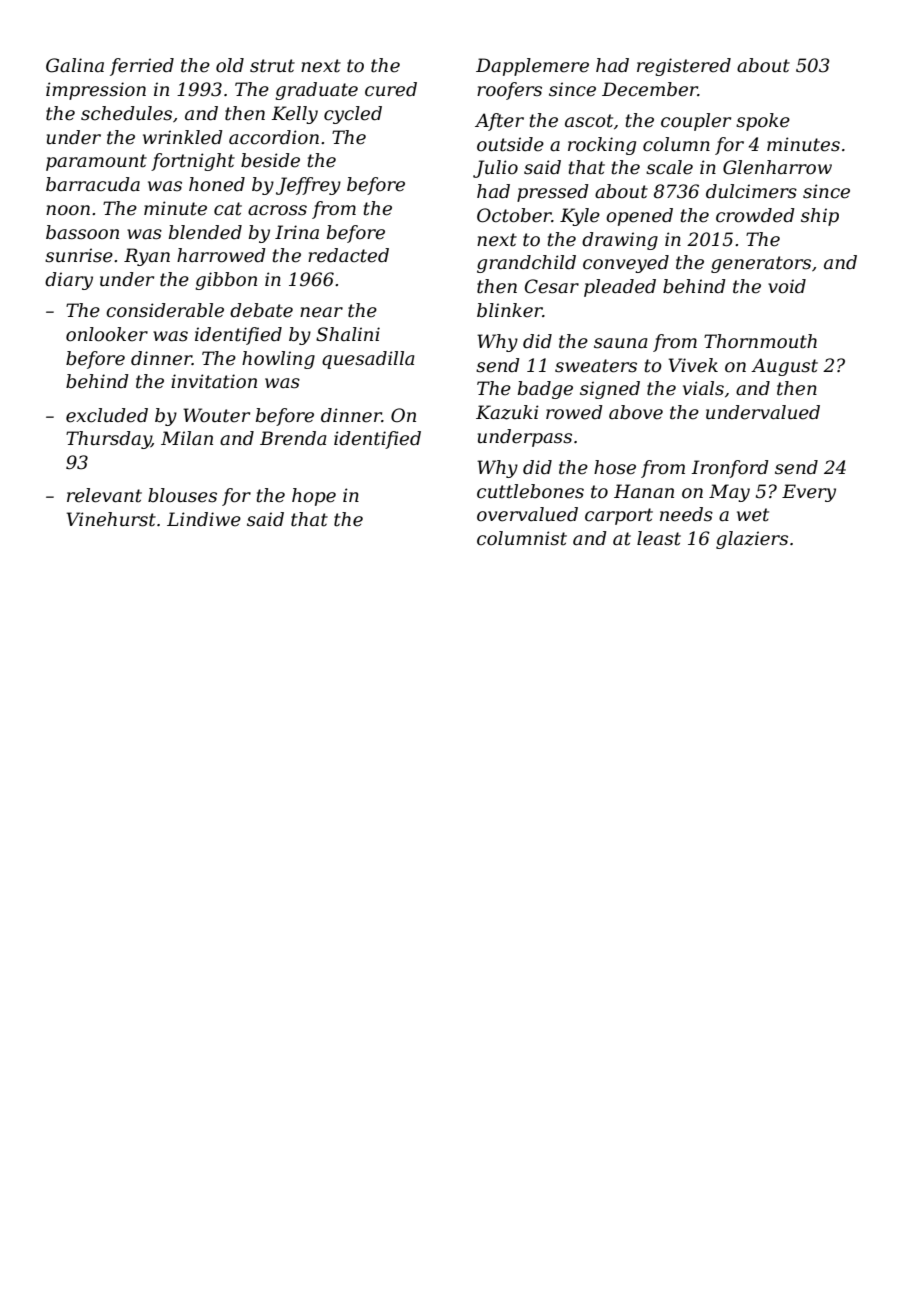  Describe the element at coordinates (204, 519) in the page. I see `Lindiwe` at that location.
